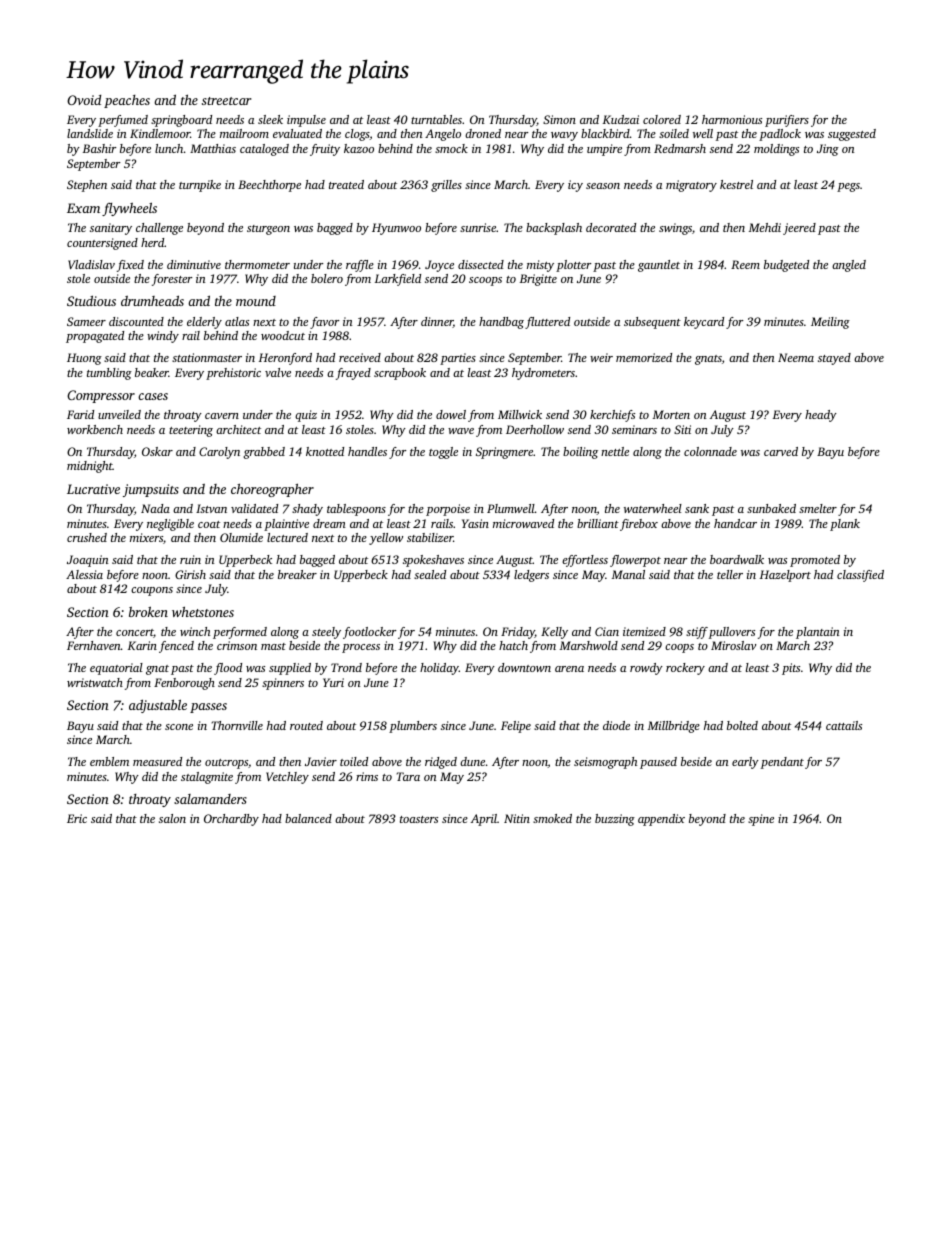 The width and height of the screenshot is (952, 1233). Describe the element at coordinates (226, 101) in the screenshot. I see `streetcar` at that location.
